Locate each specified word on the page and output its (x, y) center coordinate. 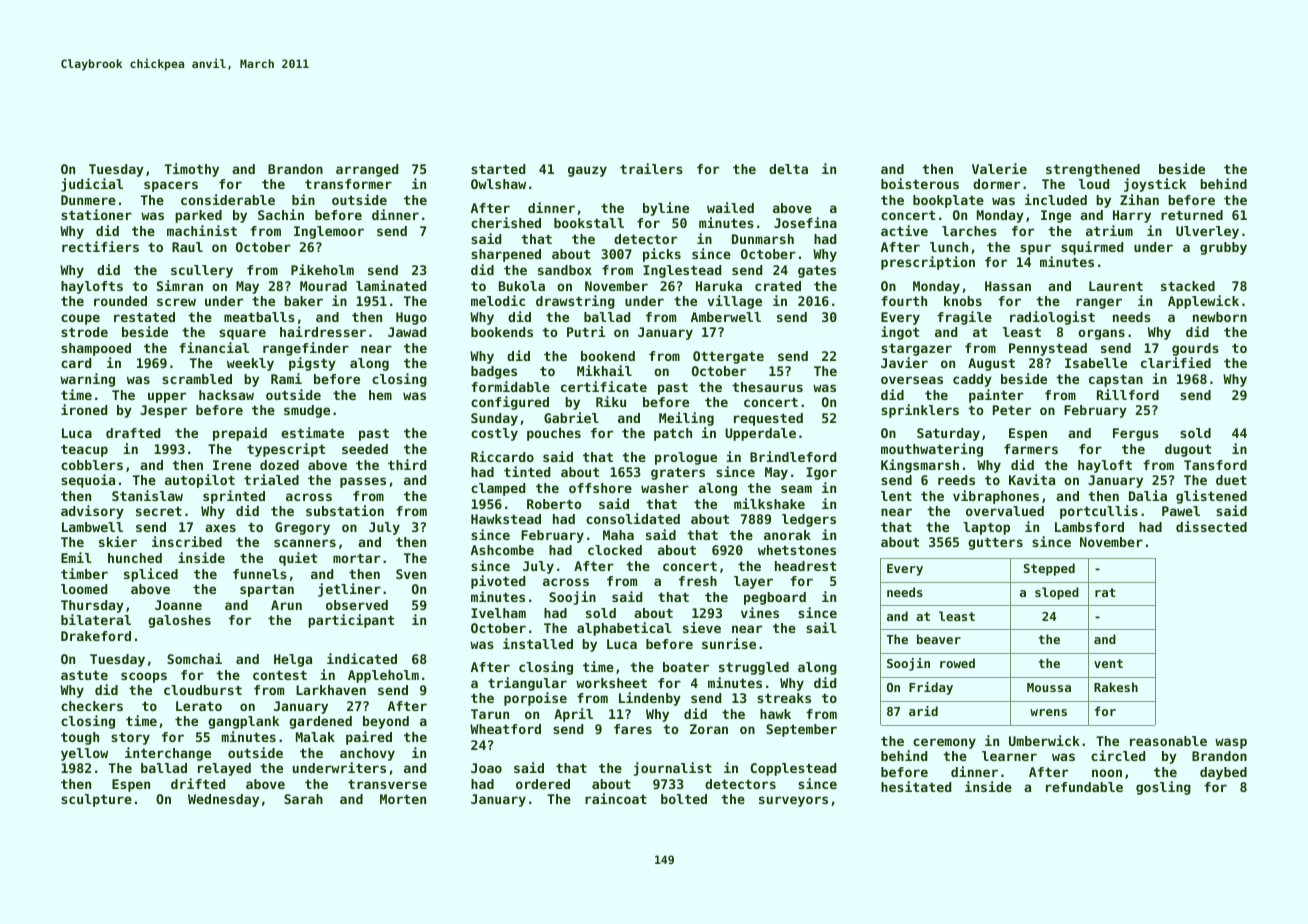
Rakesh (1116, 687)
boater (686, 667)
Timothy (192, 170)
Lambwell (92, 527)
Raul (187, 247)
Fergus (1136, 434)
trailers (651, 168)
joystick (1155, 185)
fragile (964, 318)
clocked (615, 550)
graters (678, 474)
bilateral (96, 619)
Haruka (719, 286)
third (407, 464)
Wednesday (223, 800)
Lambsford (1089, 527)
